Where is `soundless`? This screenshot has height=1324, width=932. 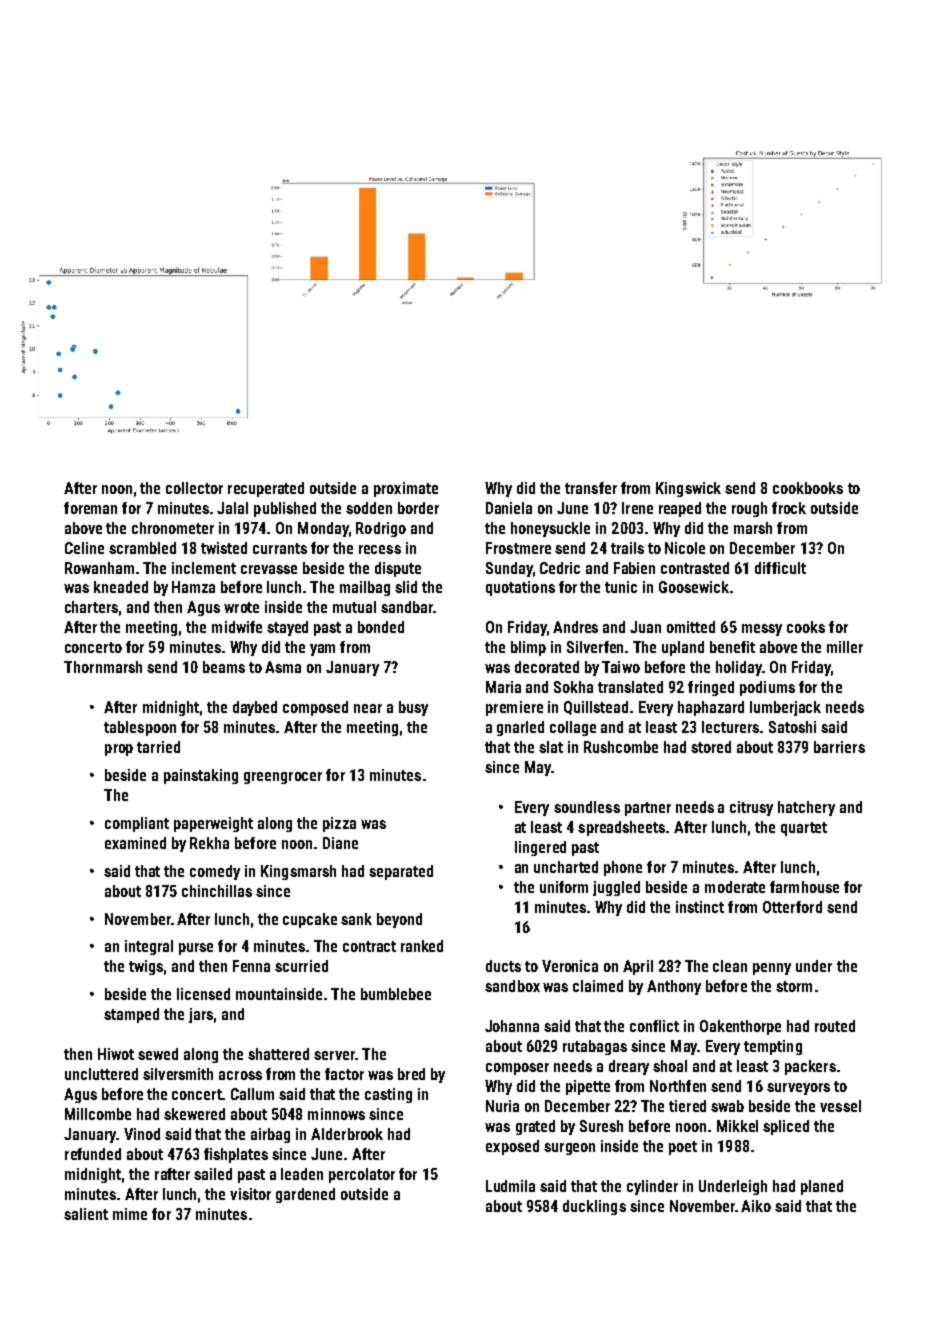 soundless is located at coordinates (587, 807).
